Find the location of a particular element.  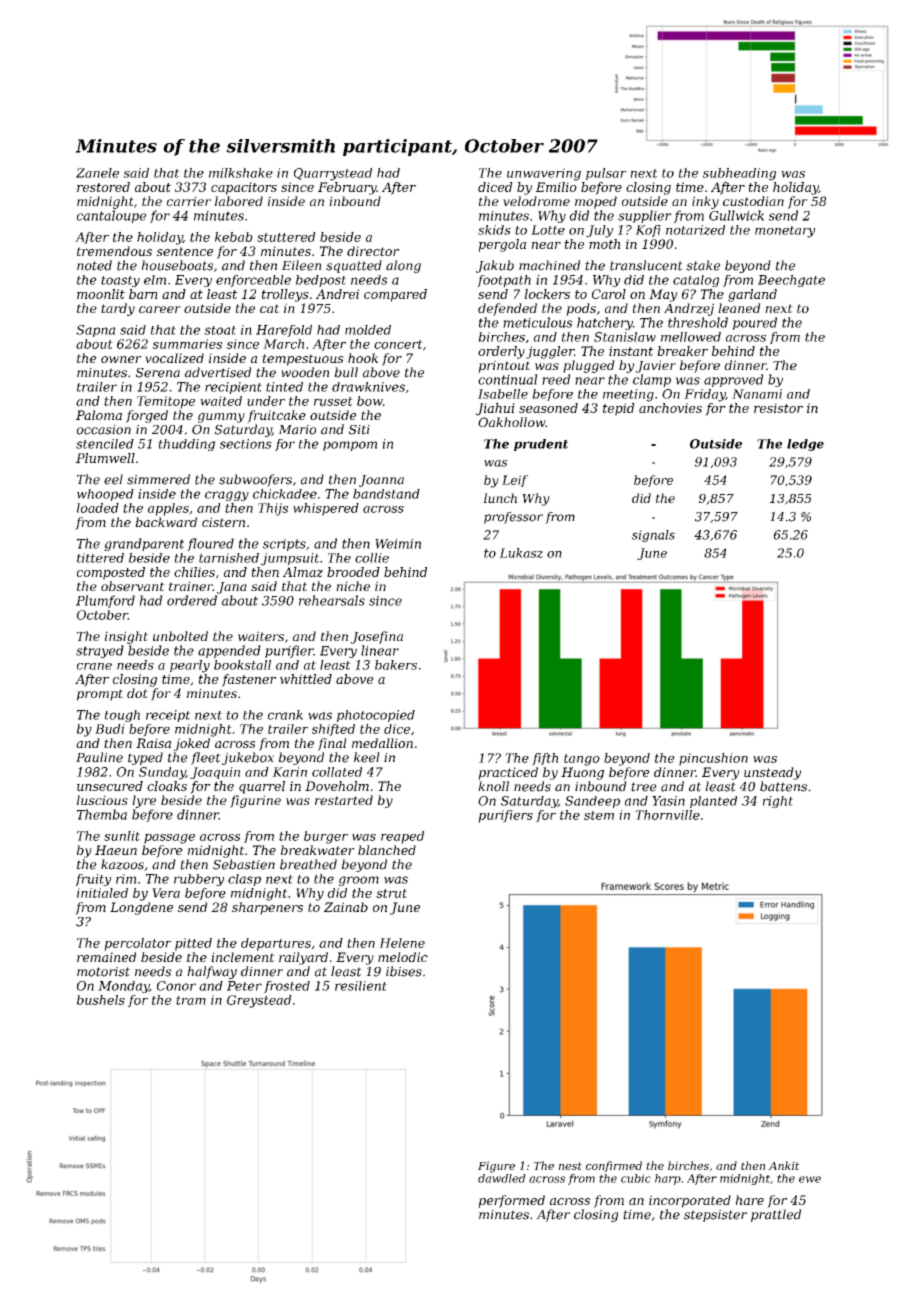

Lukasz is located at coordinates (521, 553).
